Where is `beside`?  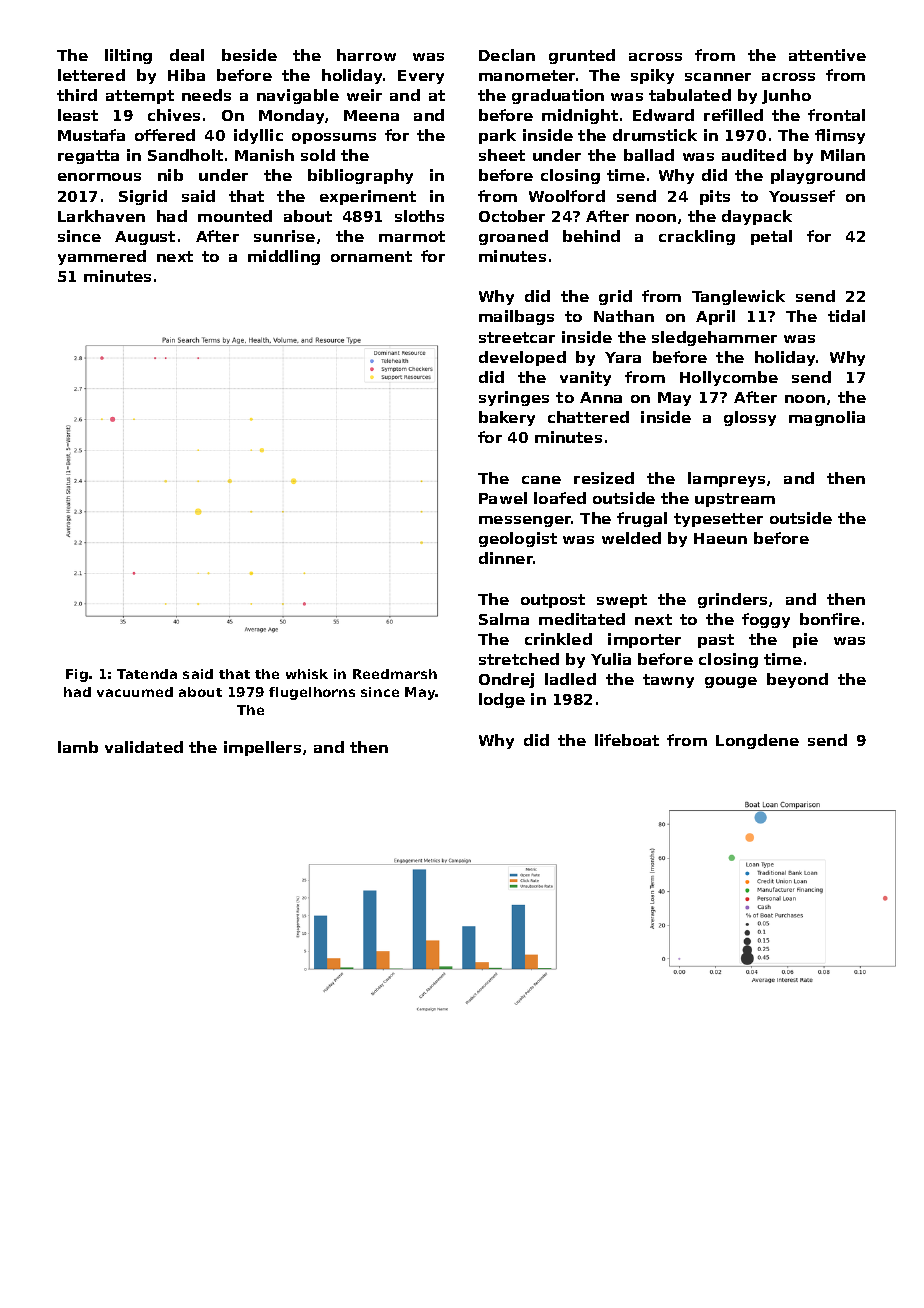
beside is located at coordinates (249, 55).
